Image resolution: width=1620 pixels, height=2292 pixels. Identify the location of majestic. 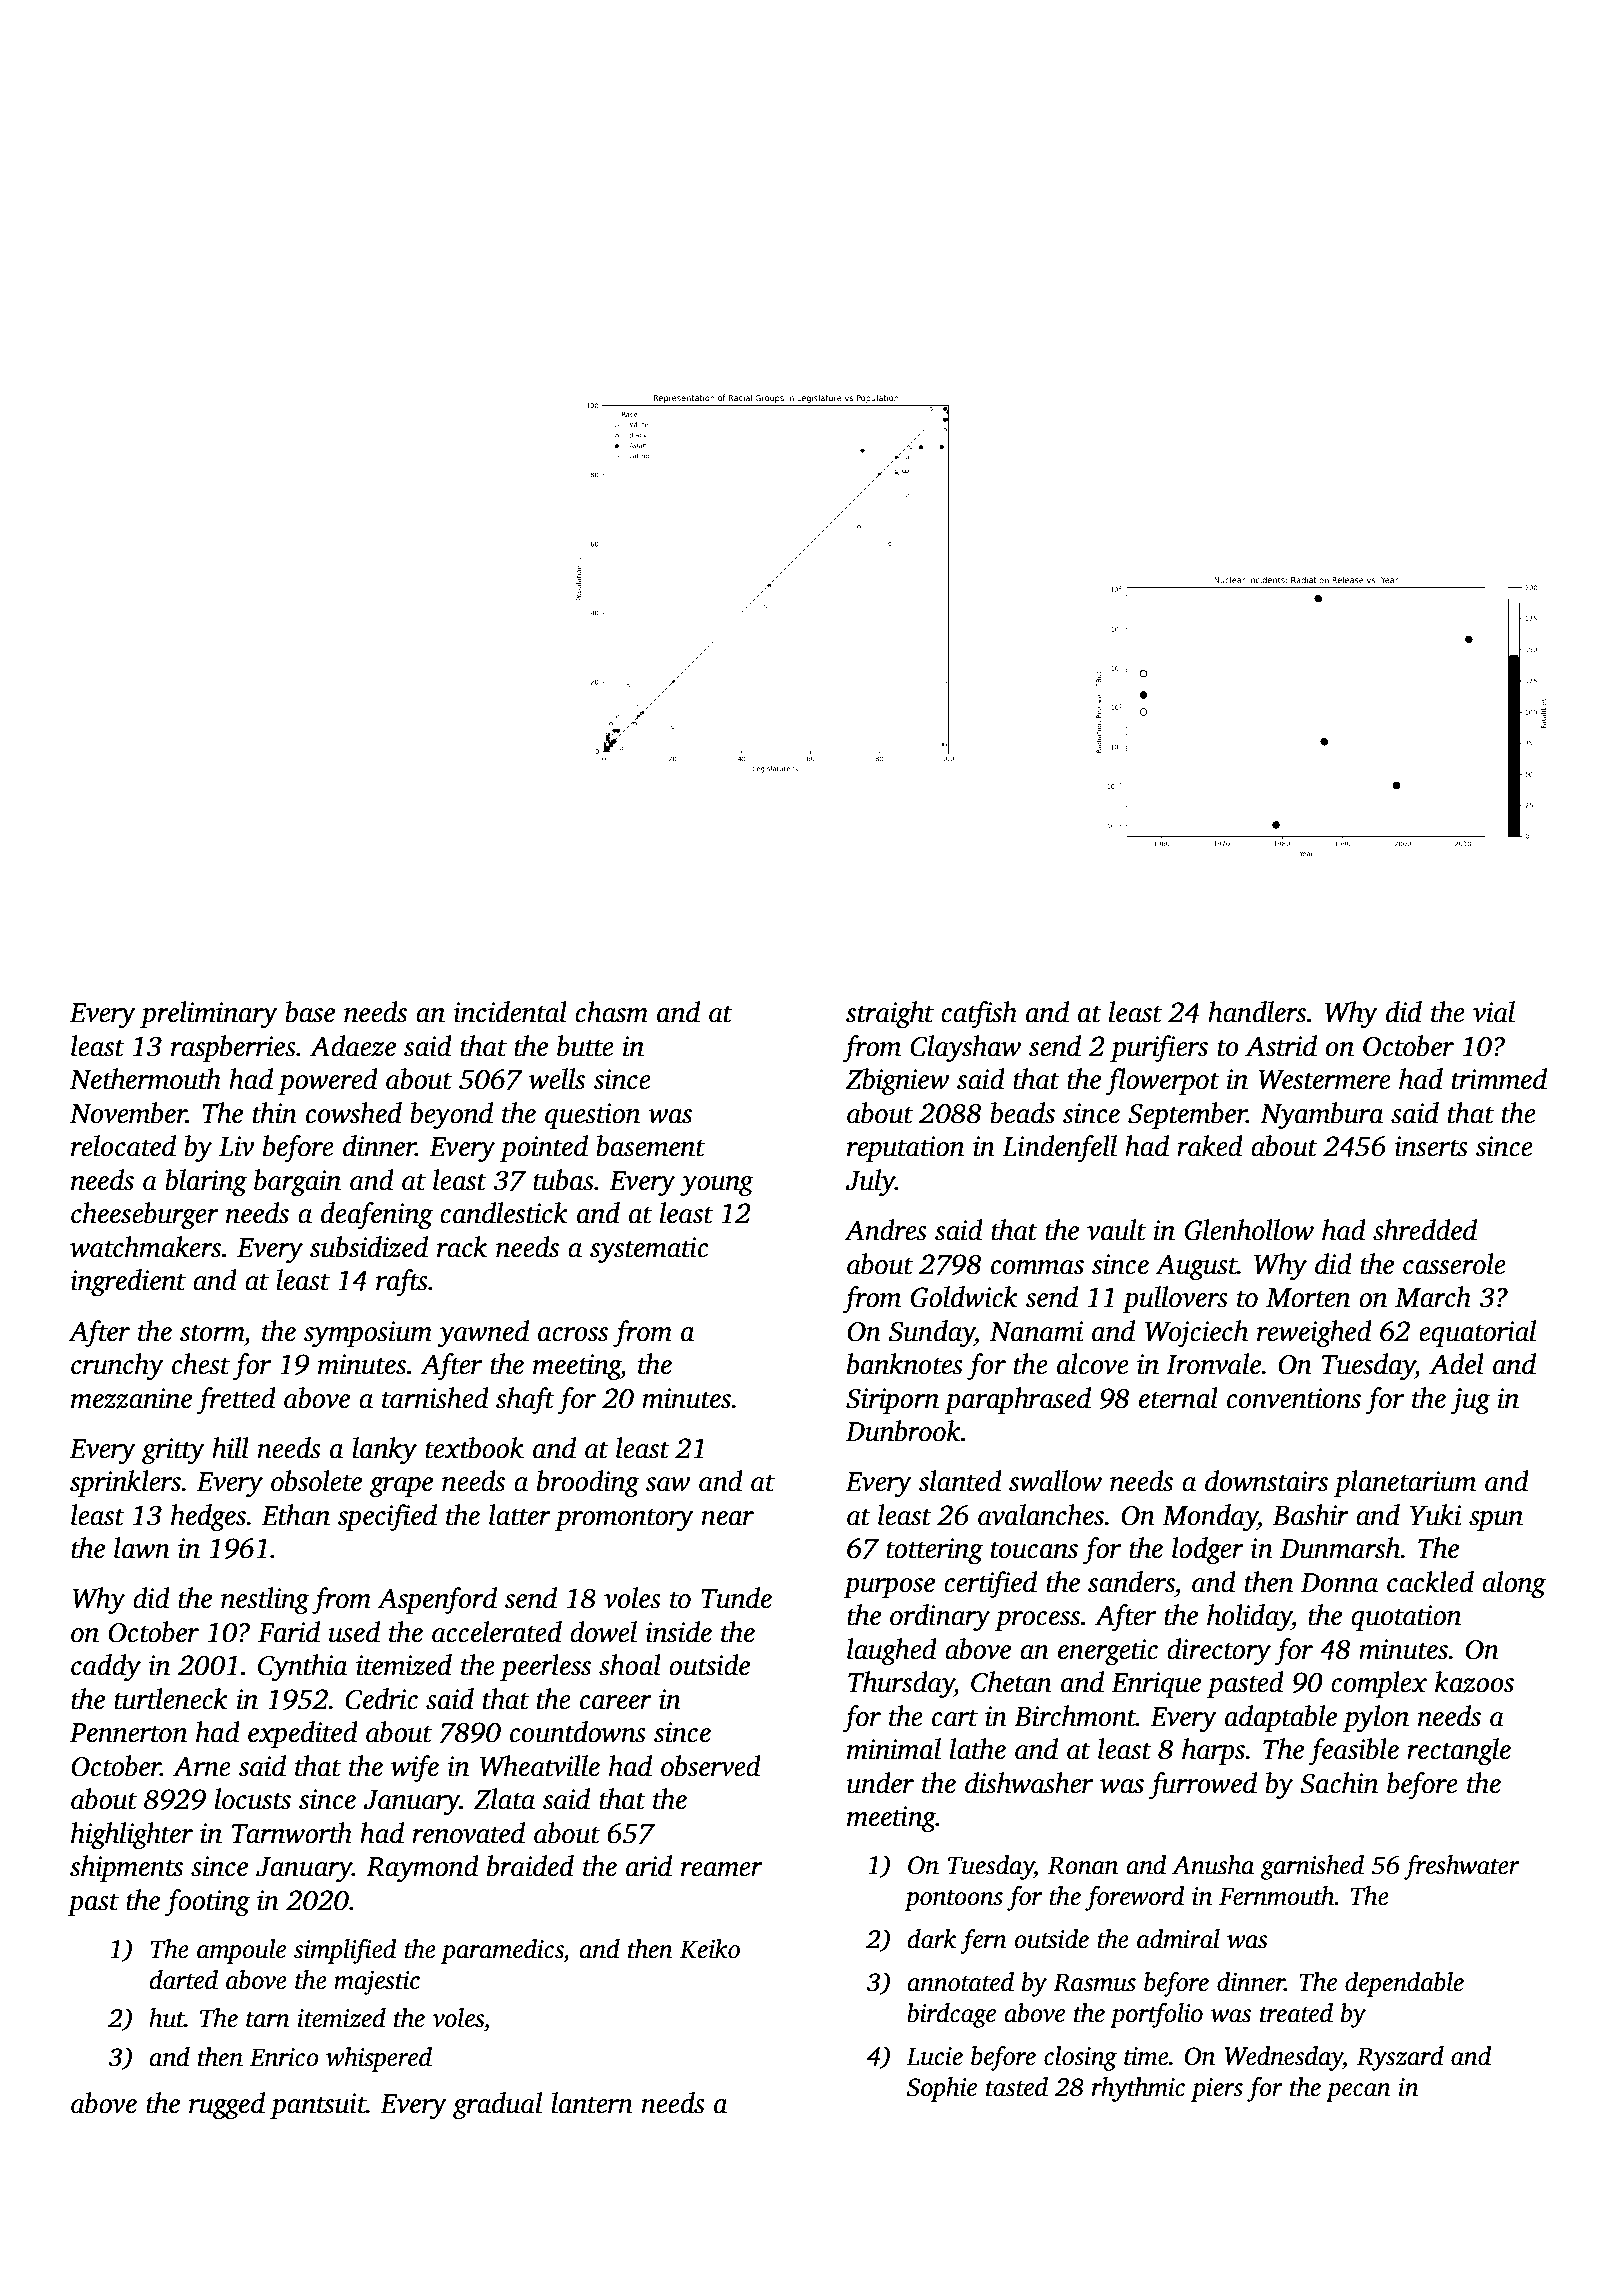
(377, 1983).
